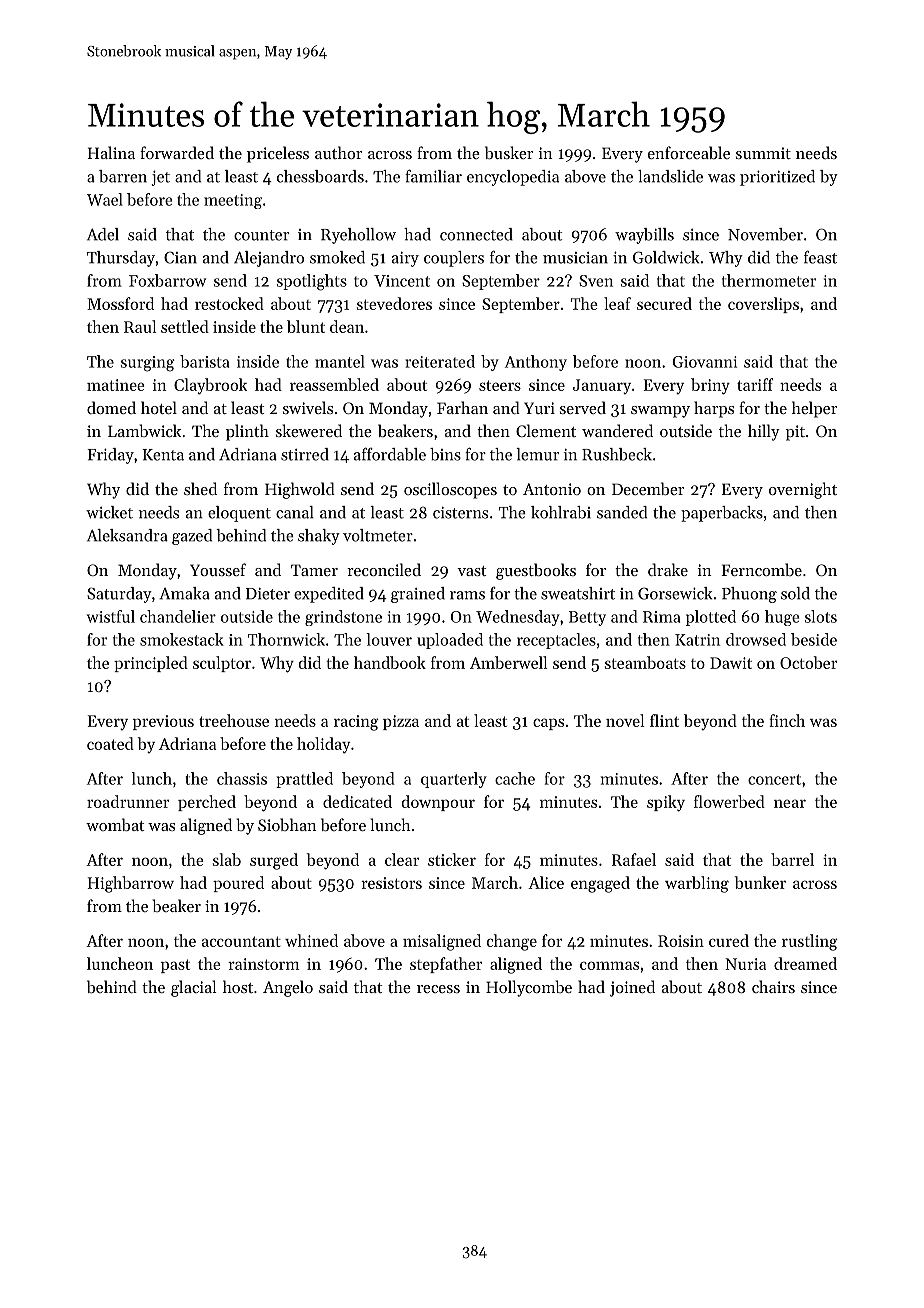 The image size is (924, 1308). I want to click on flint, so click(664, 720).
